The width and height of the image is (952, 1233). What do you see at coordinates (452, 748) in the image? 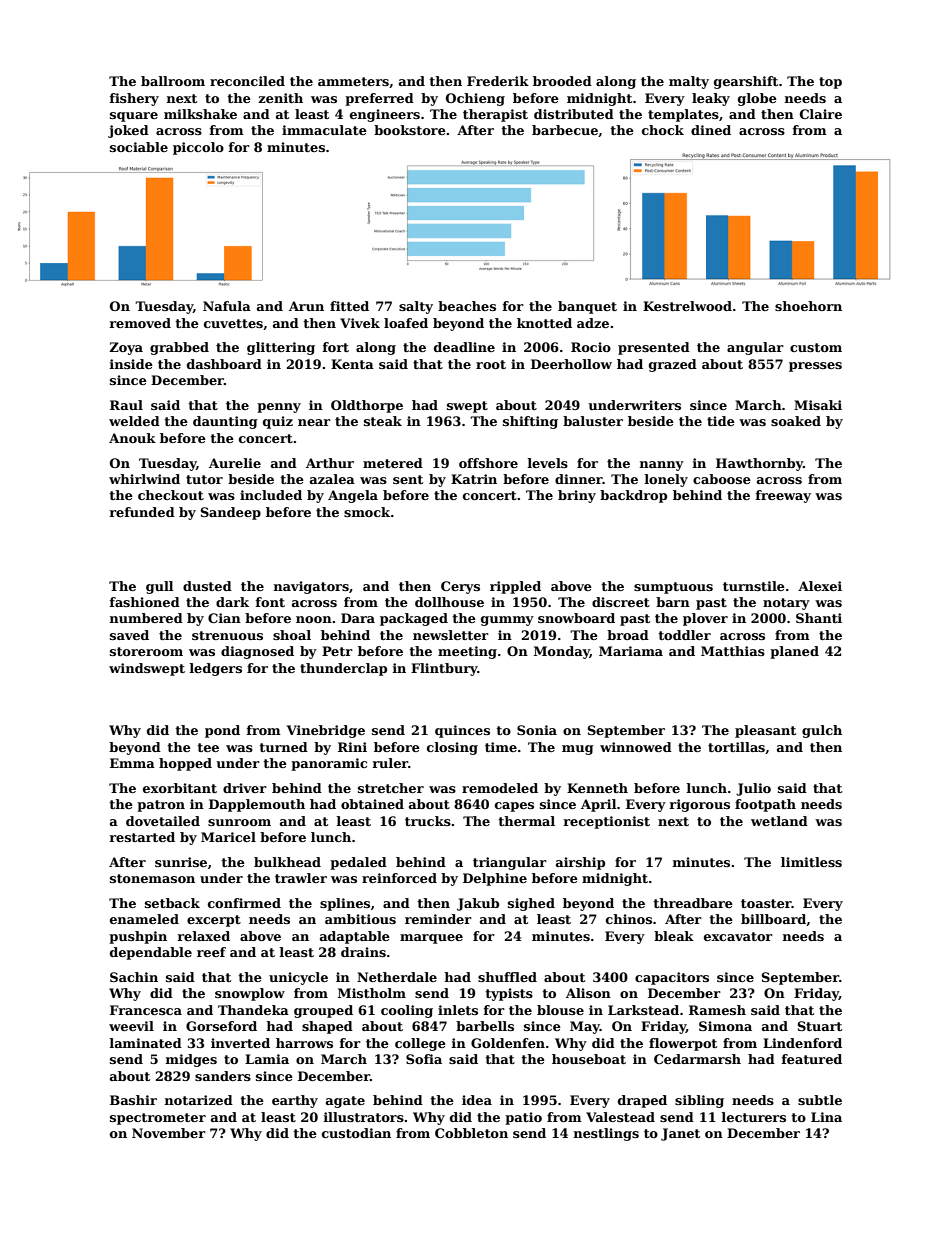
I see `closing` at bounding box center [452, 748].
